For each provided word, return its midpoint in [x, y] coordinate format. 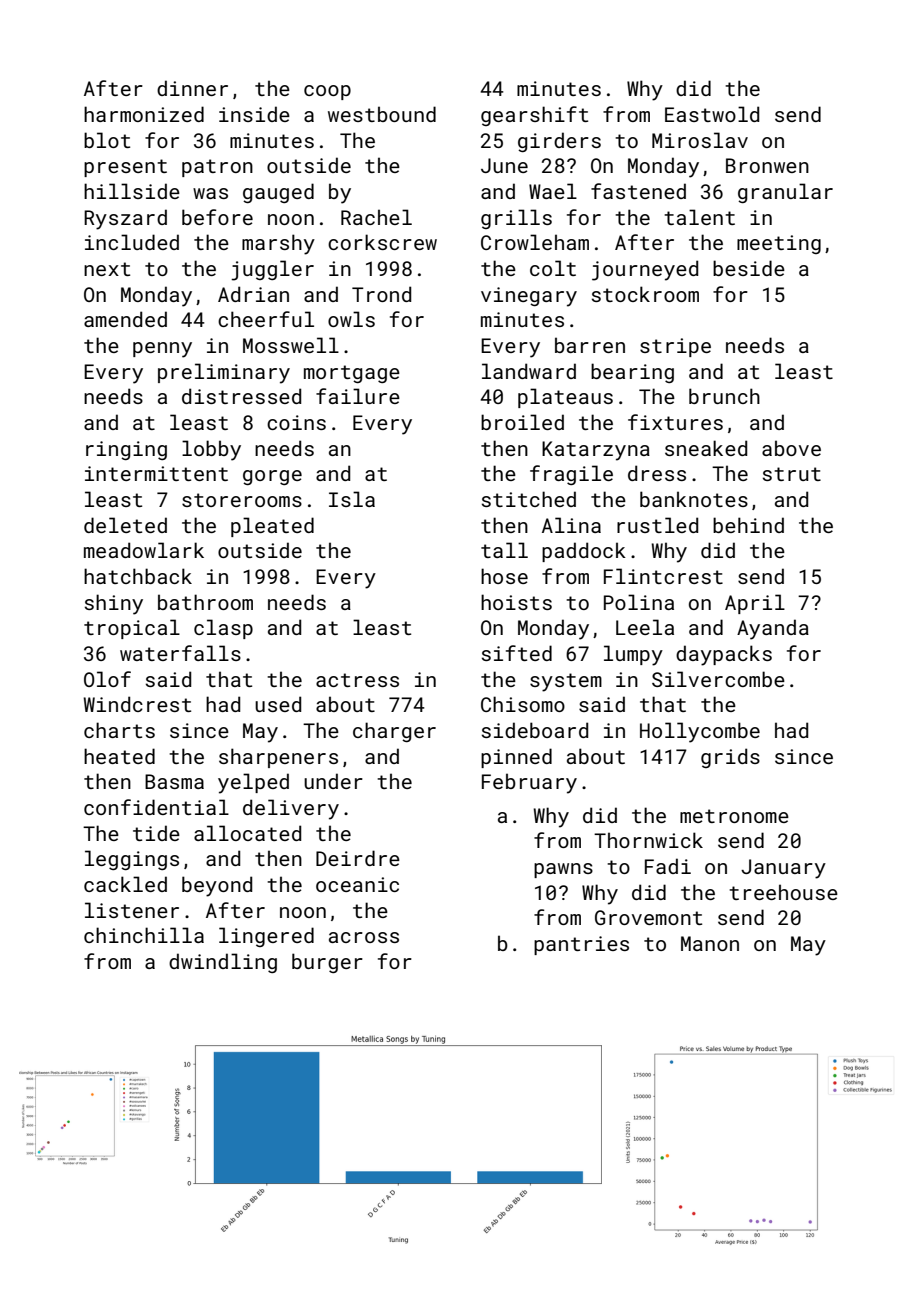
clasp [223, 629]
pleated [272, 527]
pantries [581, 945]
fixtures [675, 422]
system [566, 682]
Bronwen [767, 165]
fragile [571, 475]
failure [358, 396]
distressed [241, 396]
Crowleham [535, 242]
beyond [217, 886]
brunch [724, 396]
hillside [132, 191]
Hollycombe [700, 732]
